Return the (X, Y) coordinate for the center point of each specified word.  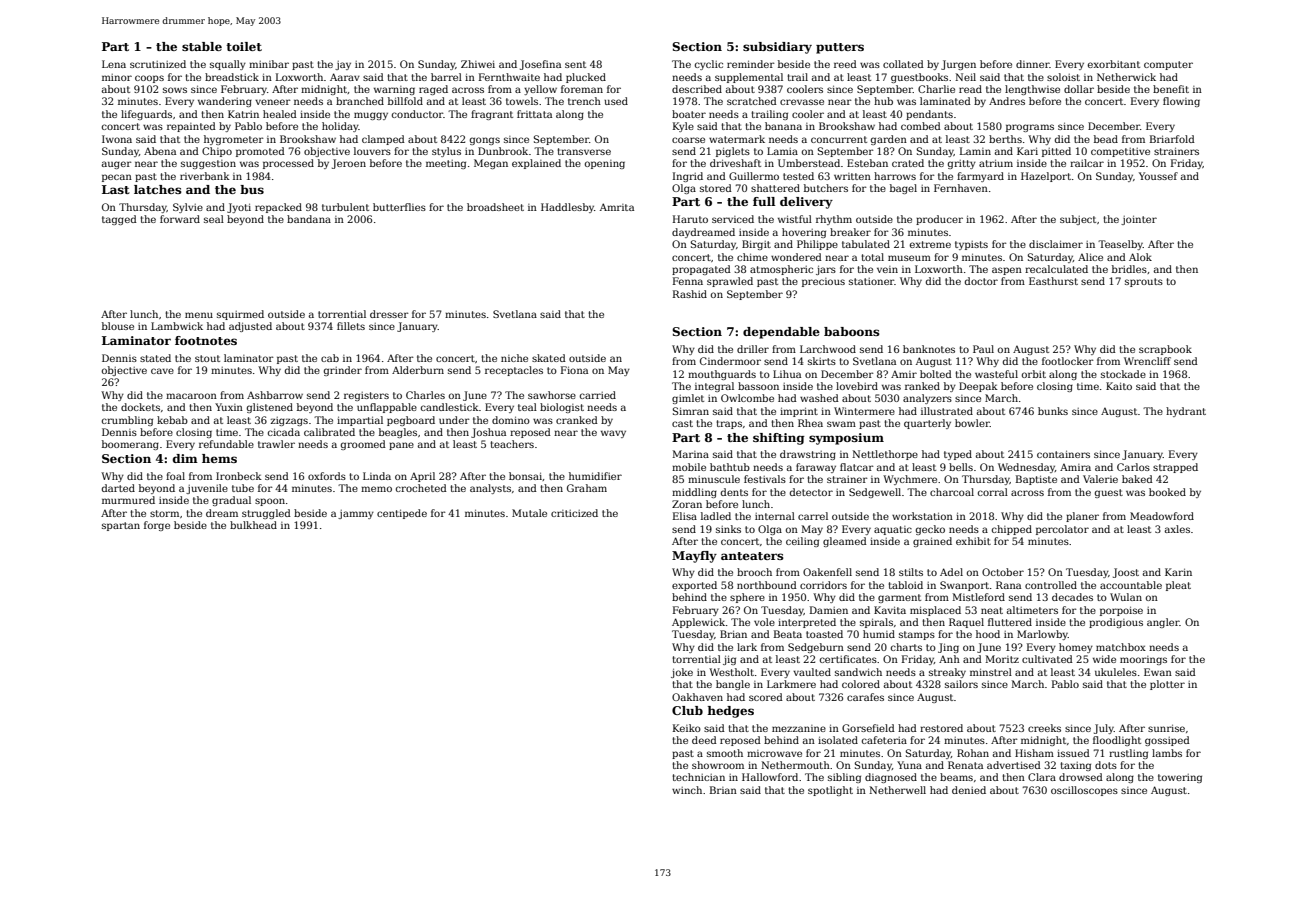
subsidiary (777, 48)
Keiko (687, 728)
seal (214, 219)
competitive (1120, 152)
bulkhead (253, 525)
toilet (244, 46)
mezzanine (799, 728)
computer (1168, 65)
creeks (1044, 728)
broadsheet (495, 207)
